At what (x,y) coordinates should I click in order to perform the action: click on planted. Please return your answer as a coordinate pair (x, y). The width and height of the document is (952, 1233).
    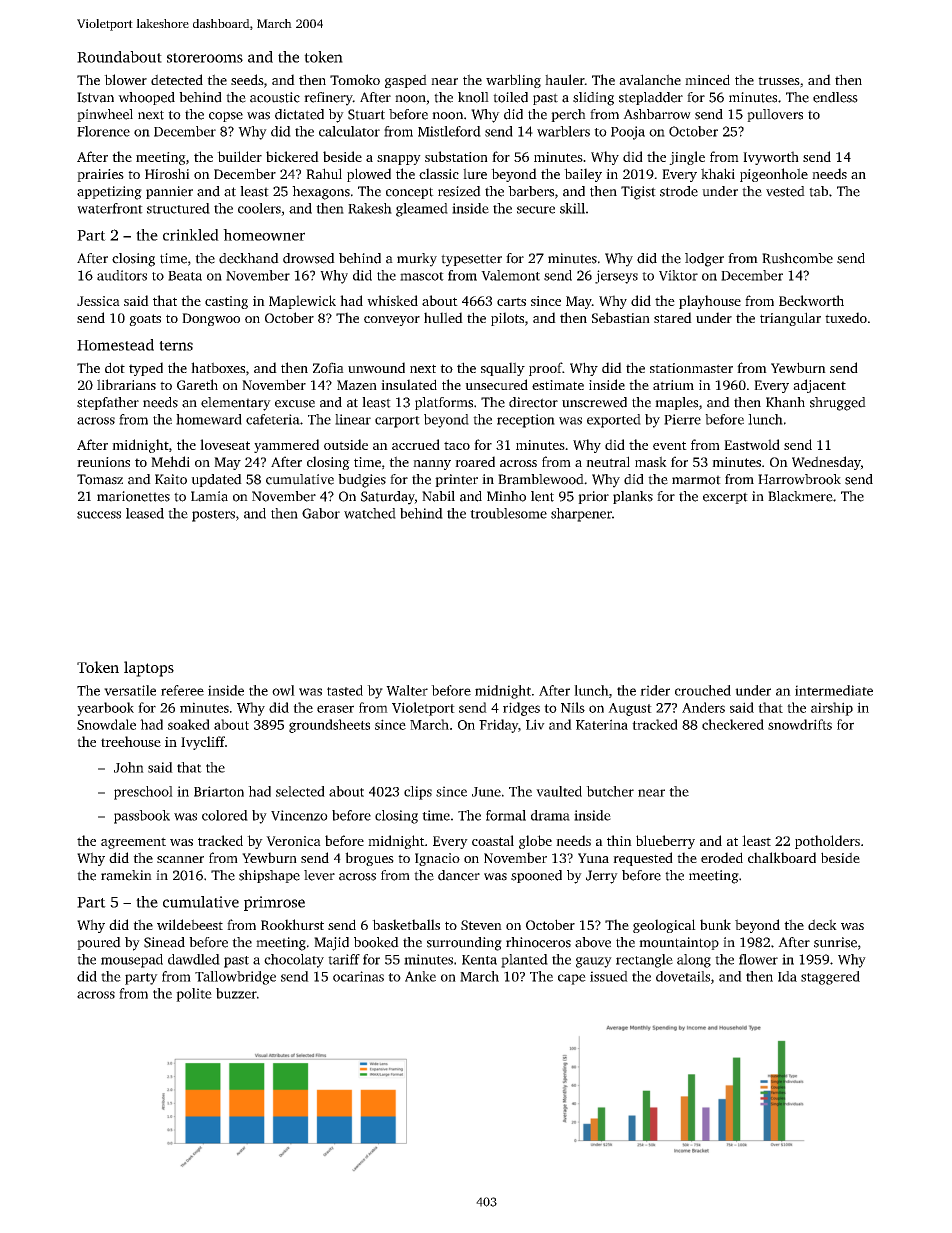
    Looking at the image, I should click on (524, 961).
